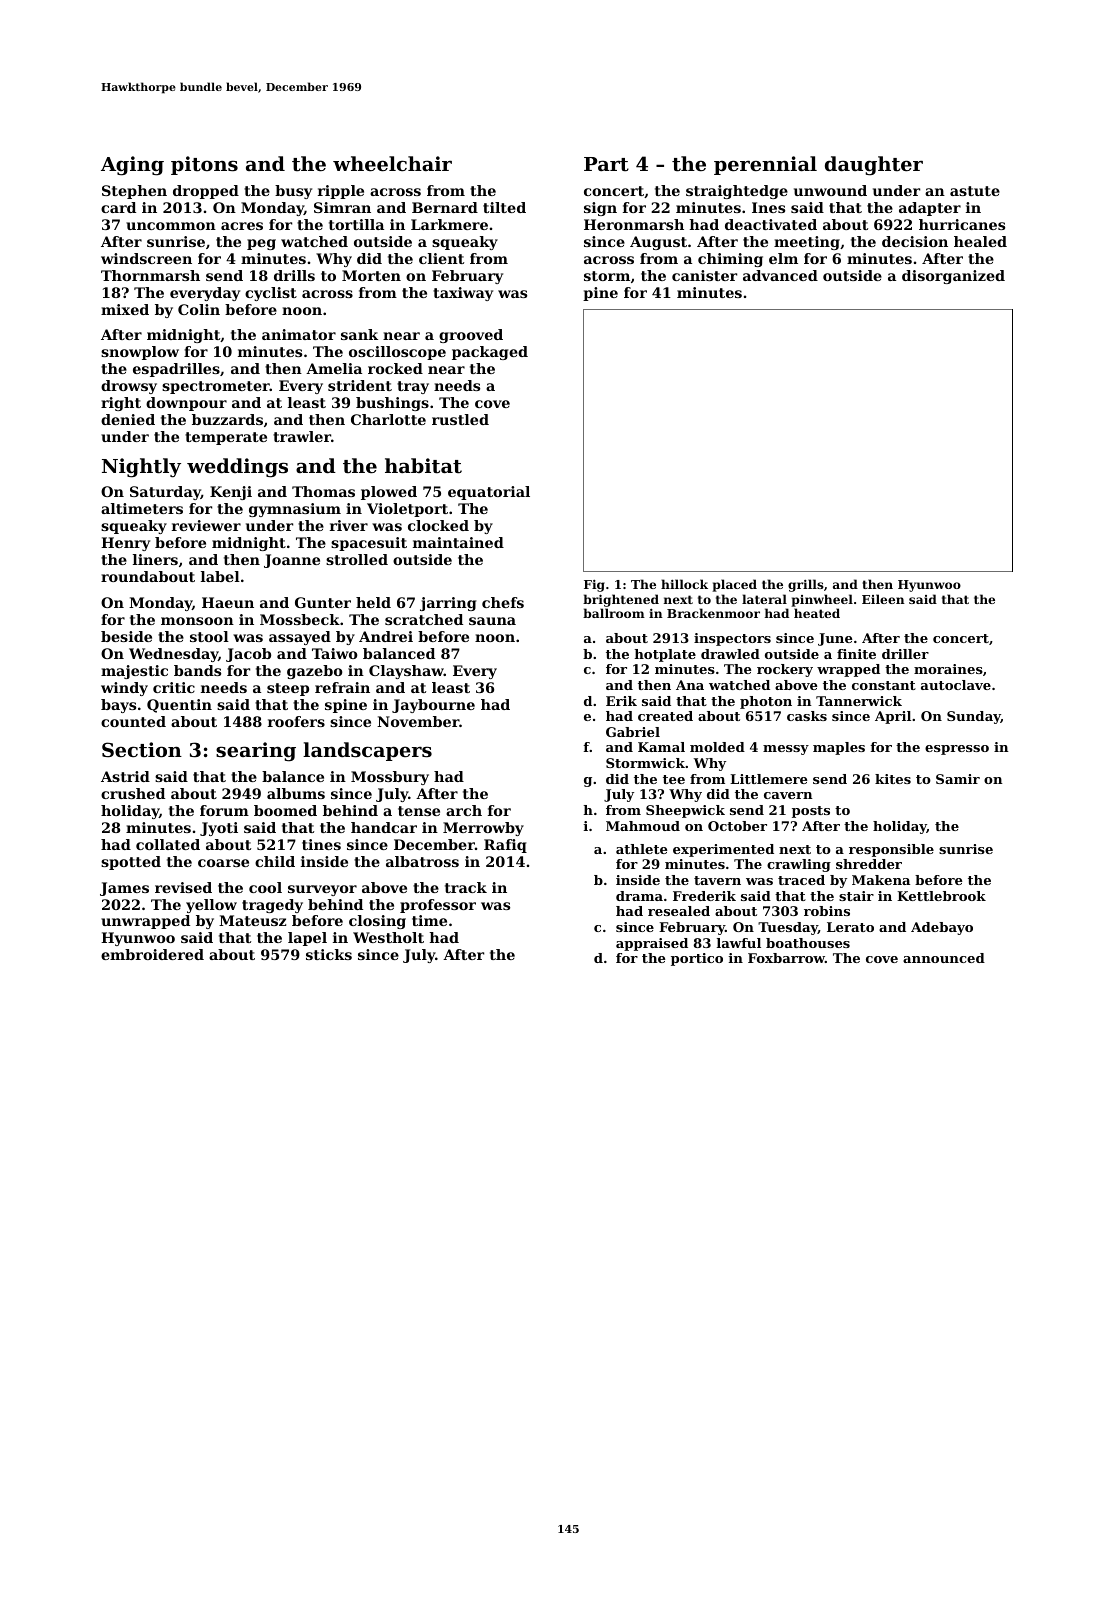  I want to click on Samir, so click(958, 779).
